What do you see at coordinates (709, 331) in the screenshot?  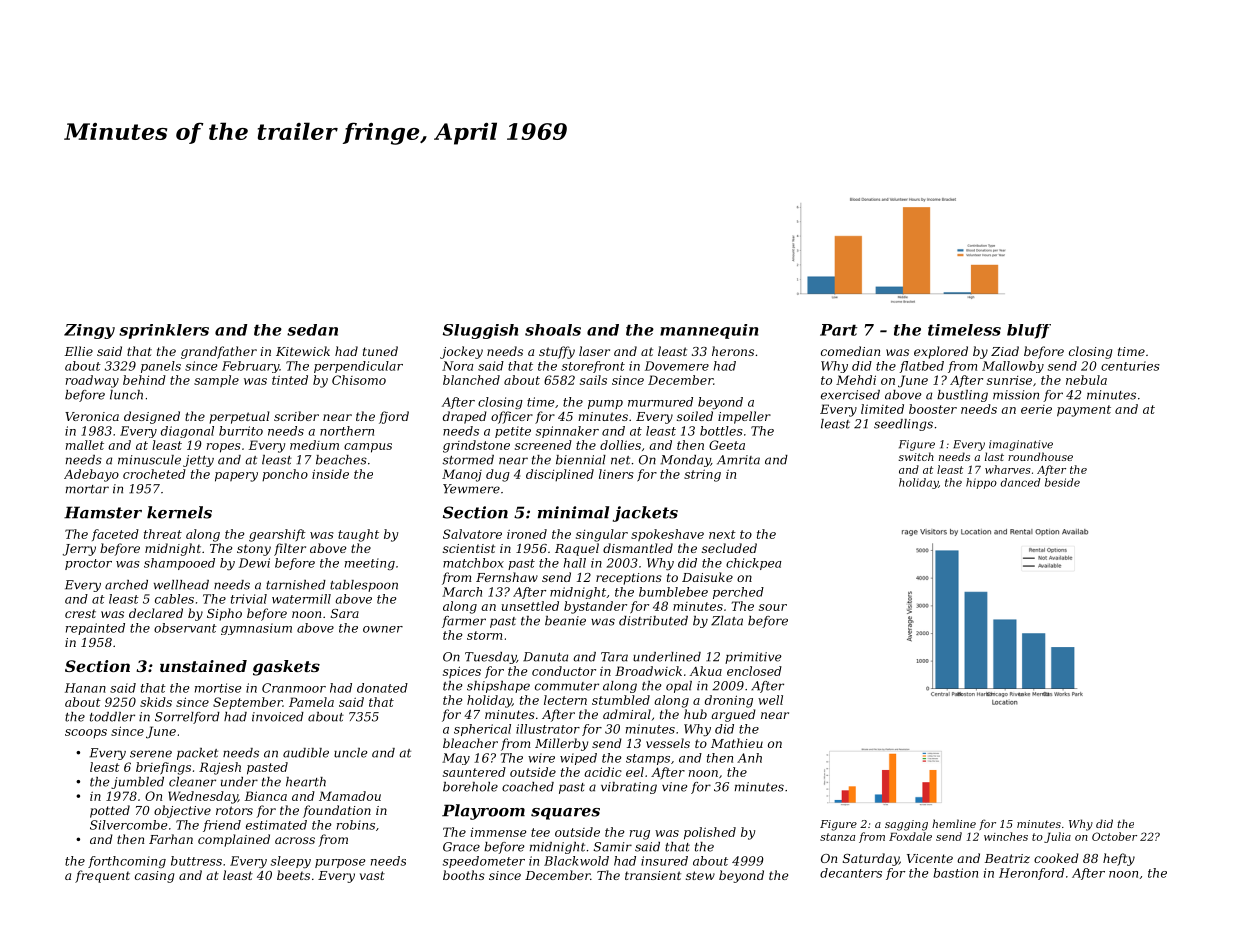 I see `mannequin` at bounding box center [709, 331].
